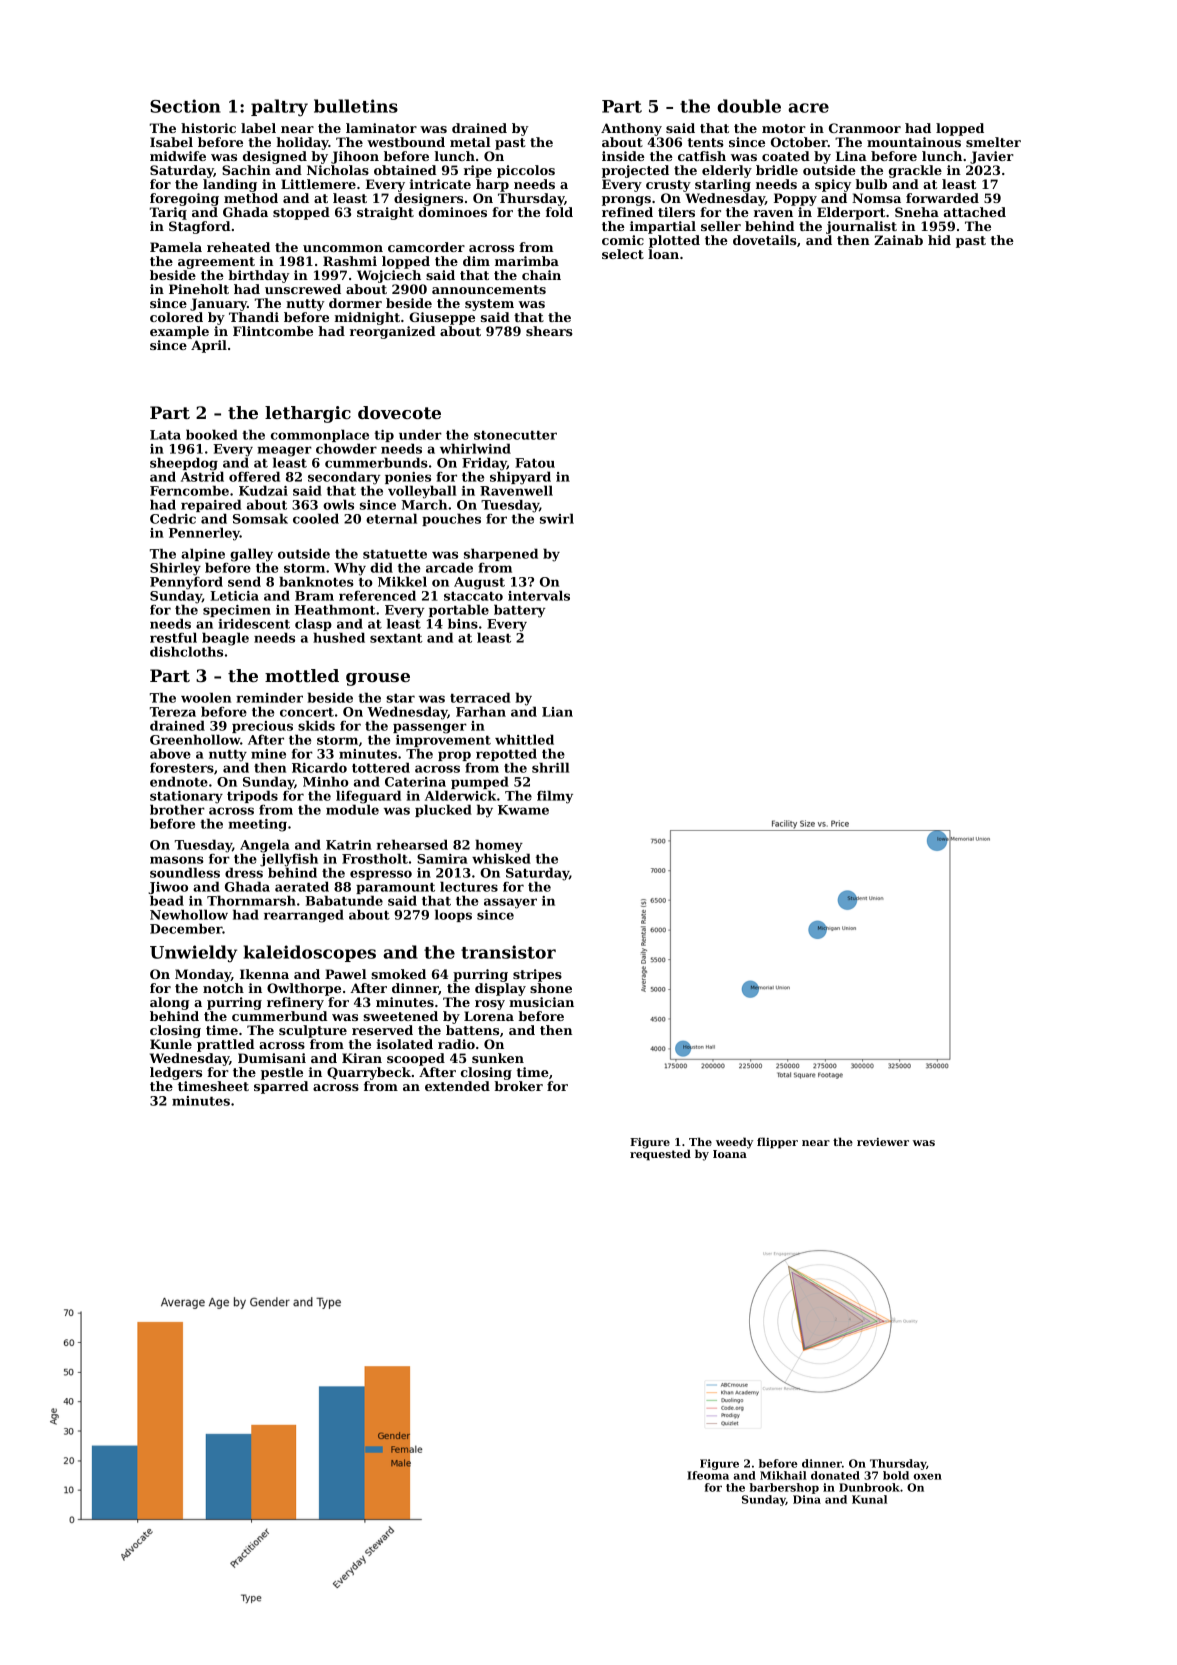 This screenshot has height=1665, width=1177. Describe the element at coordinates (730, 1154) in the screenshot. I see `Ioana` at that location.
